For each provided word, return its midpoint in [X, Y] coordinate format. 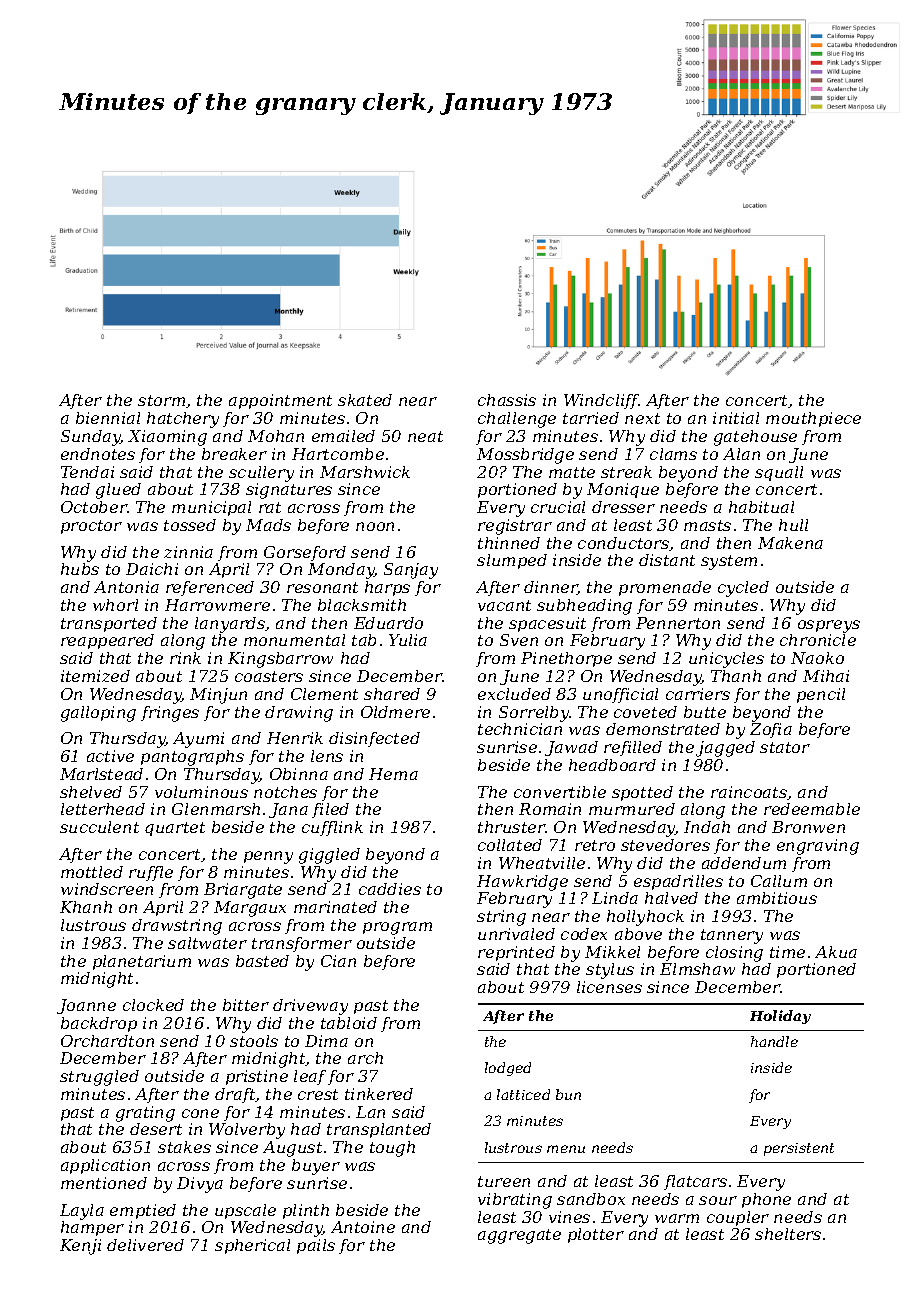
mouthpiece [813, 419]
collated [510, 845]
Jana [288, 810]
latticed [523, 1094]
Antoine [363, 1227]
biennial [108, 418]
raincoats [749, 792]
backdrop [99, 1024]
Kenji [80, 1247]
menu [566, 1149]
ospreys [829, 626]
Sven [519, 640]
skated [365, 400]
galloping [98, 714]
